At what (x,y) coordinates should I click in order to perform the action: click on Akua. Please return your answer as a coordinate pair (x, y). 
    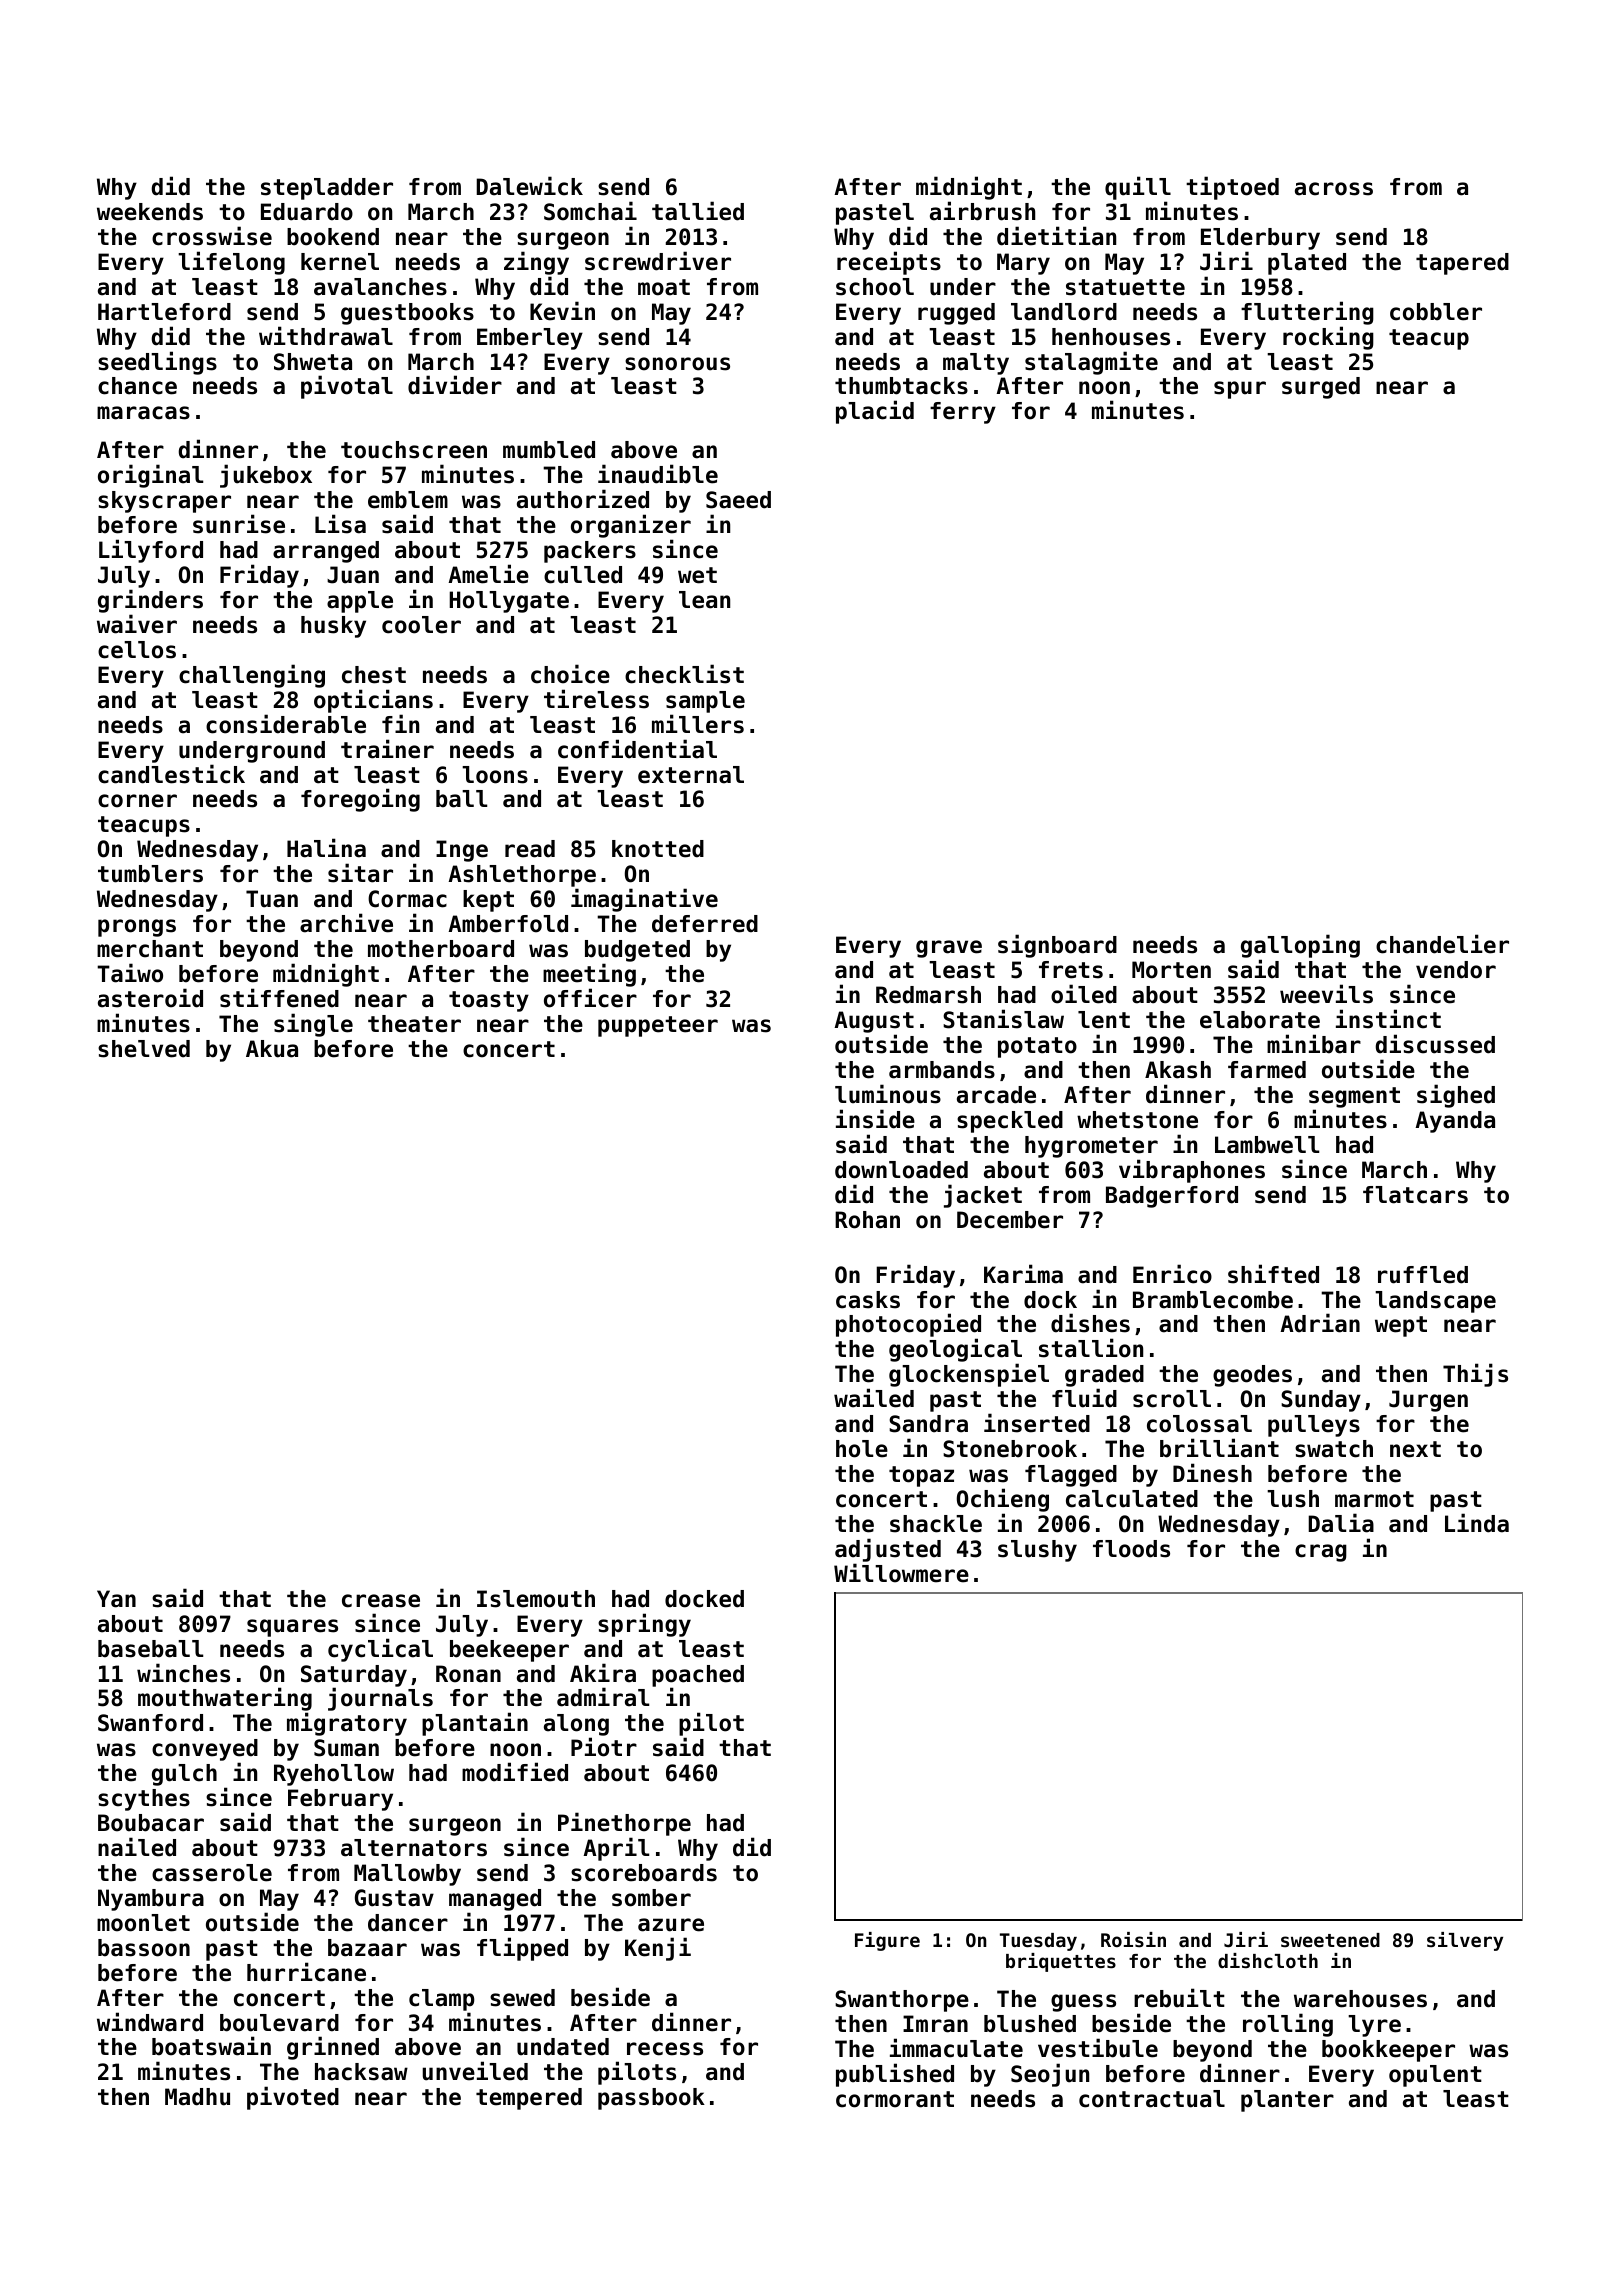
    Looking at the image, I should click on (272, 1049).
